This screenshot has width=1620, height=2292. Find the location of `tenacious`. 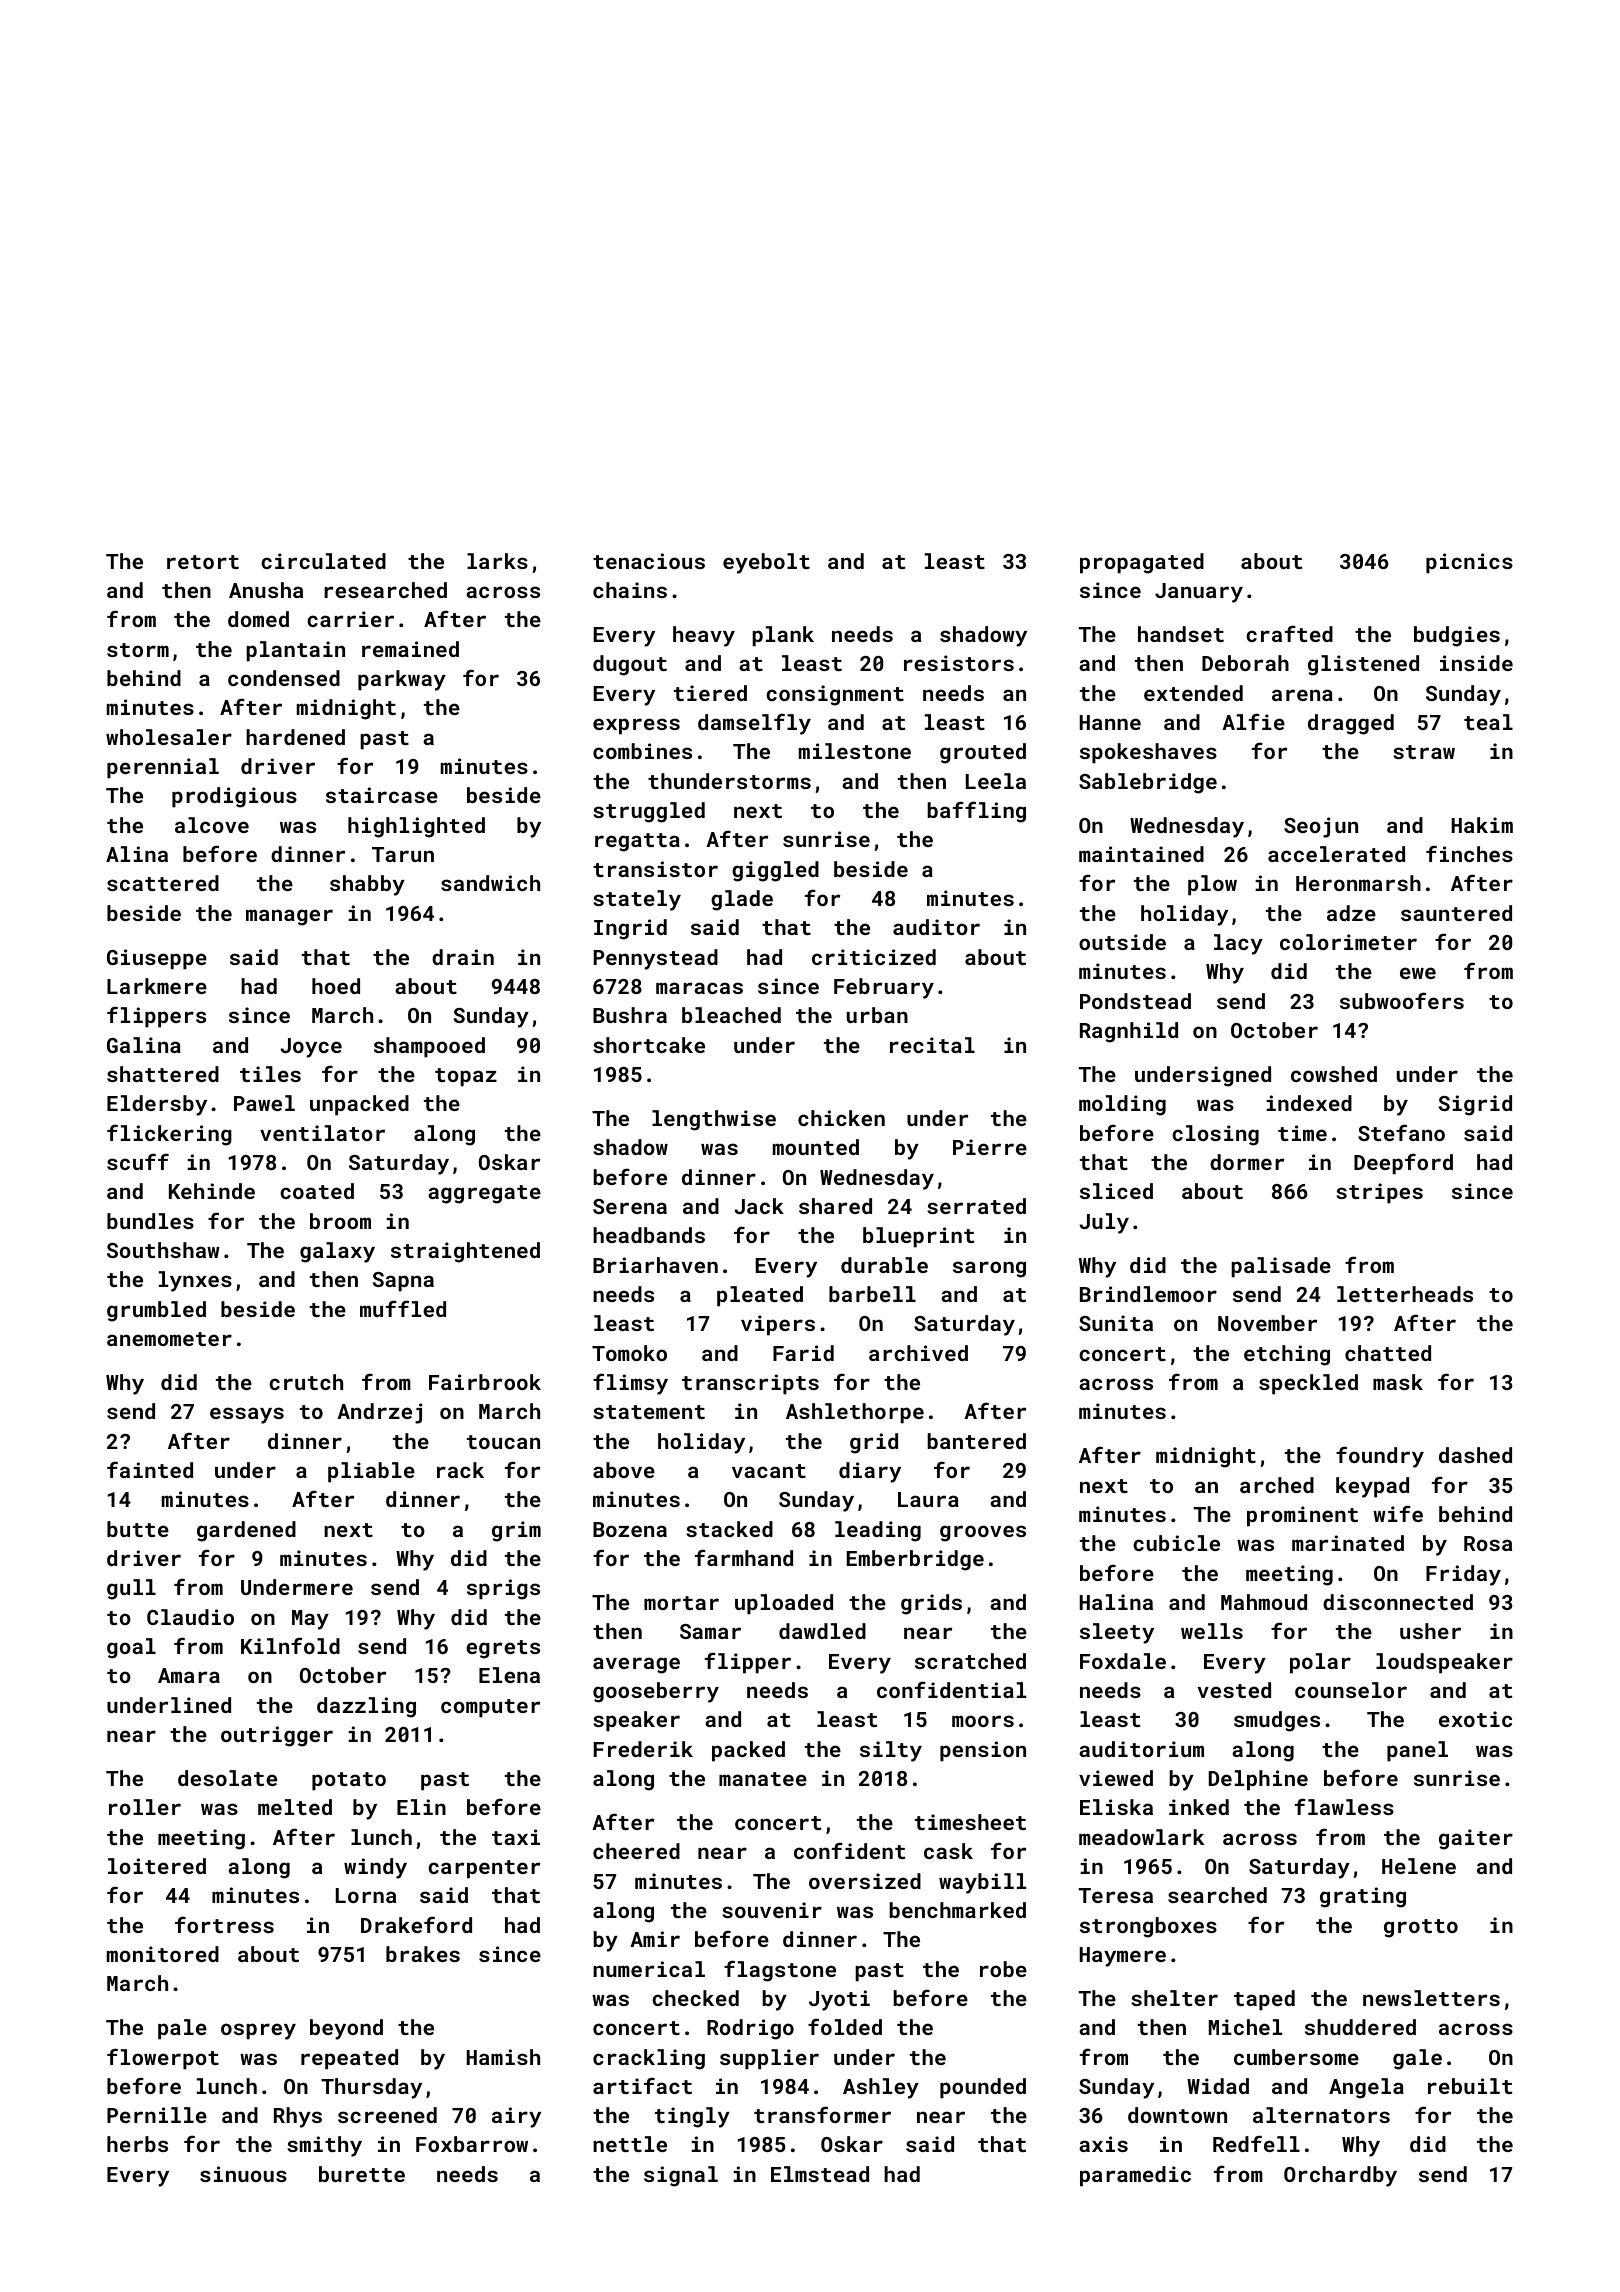

tenacious is located at coordinates (649, 561).
